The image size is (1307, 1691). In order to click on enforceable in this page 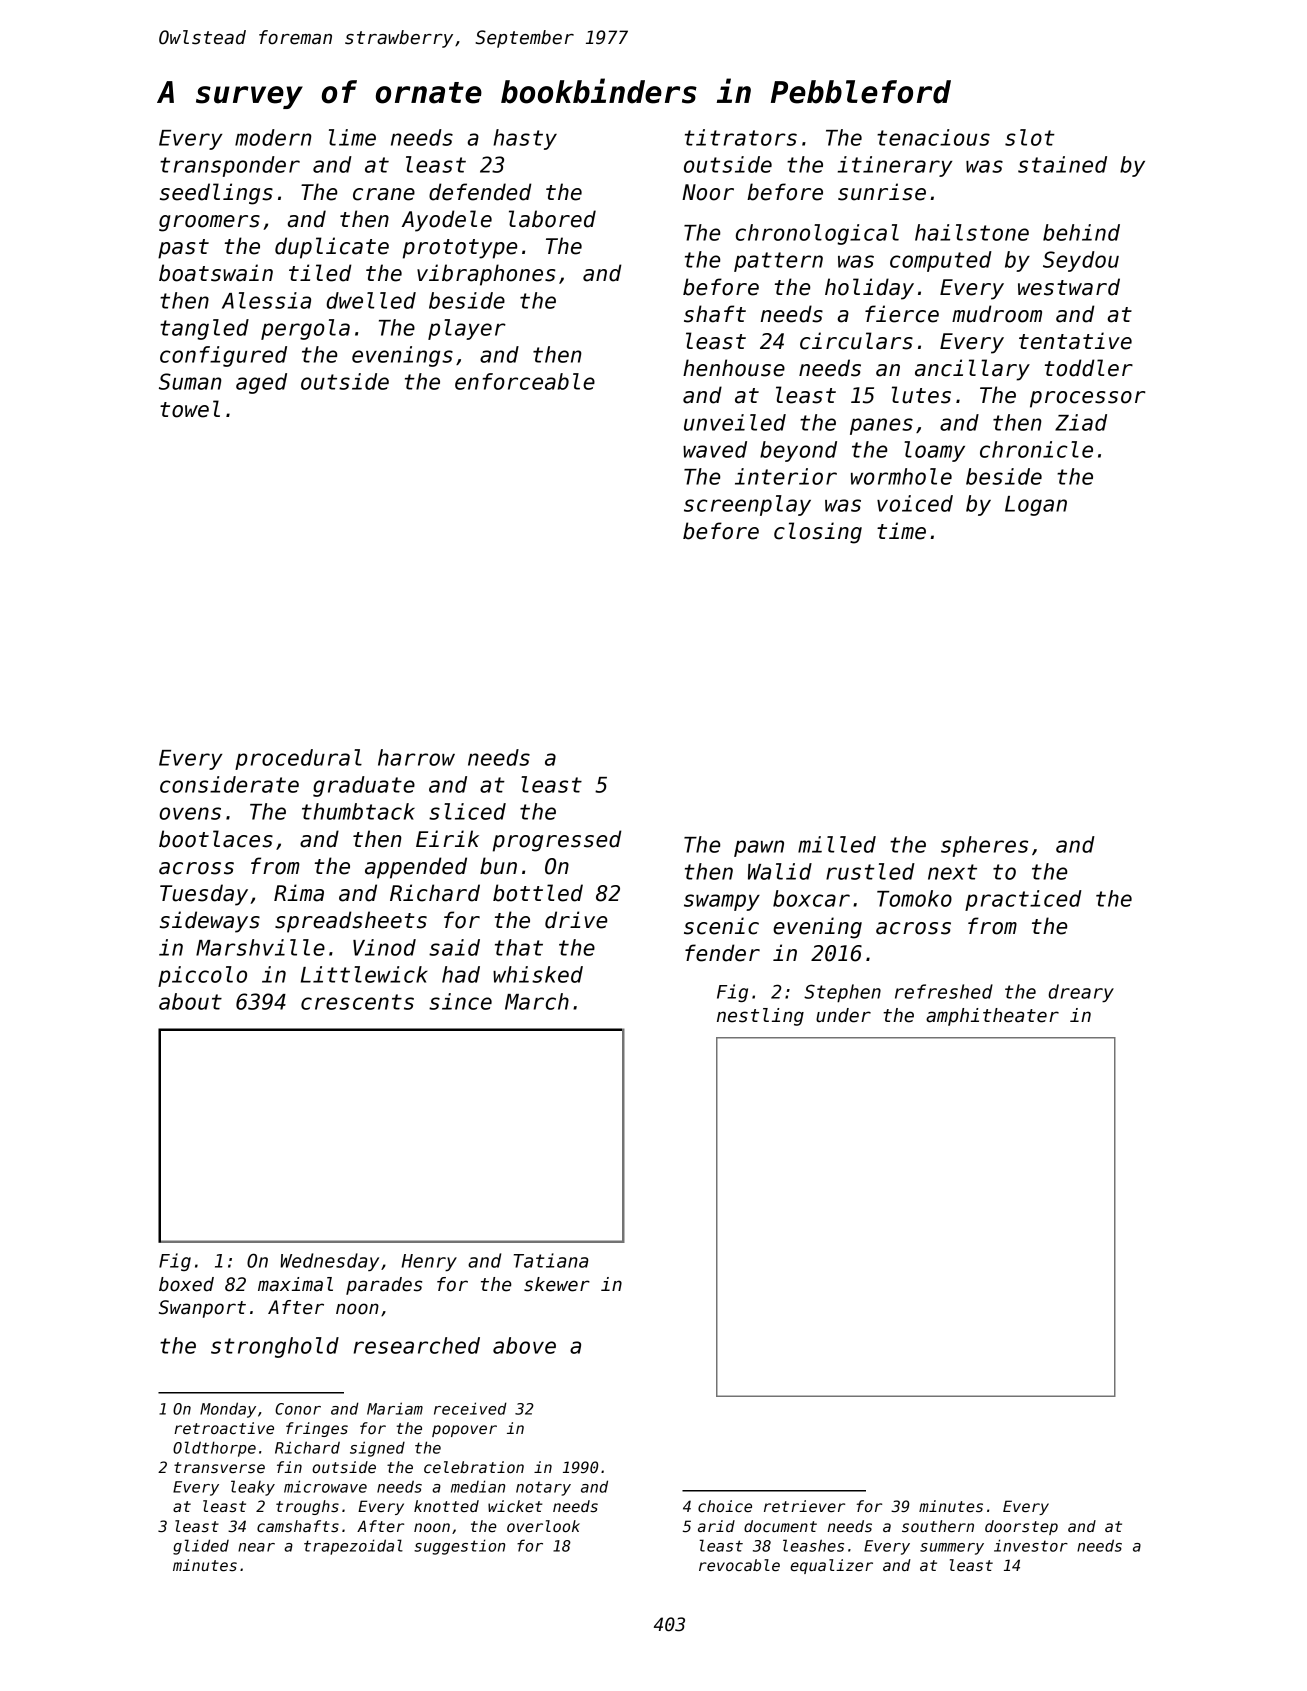, I will do `click(525, 381)`.
